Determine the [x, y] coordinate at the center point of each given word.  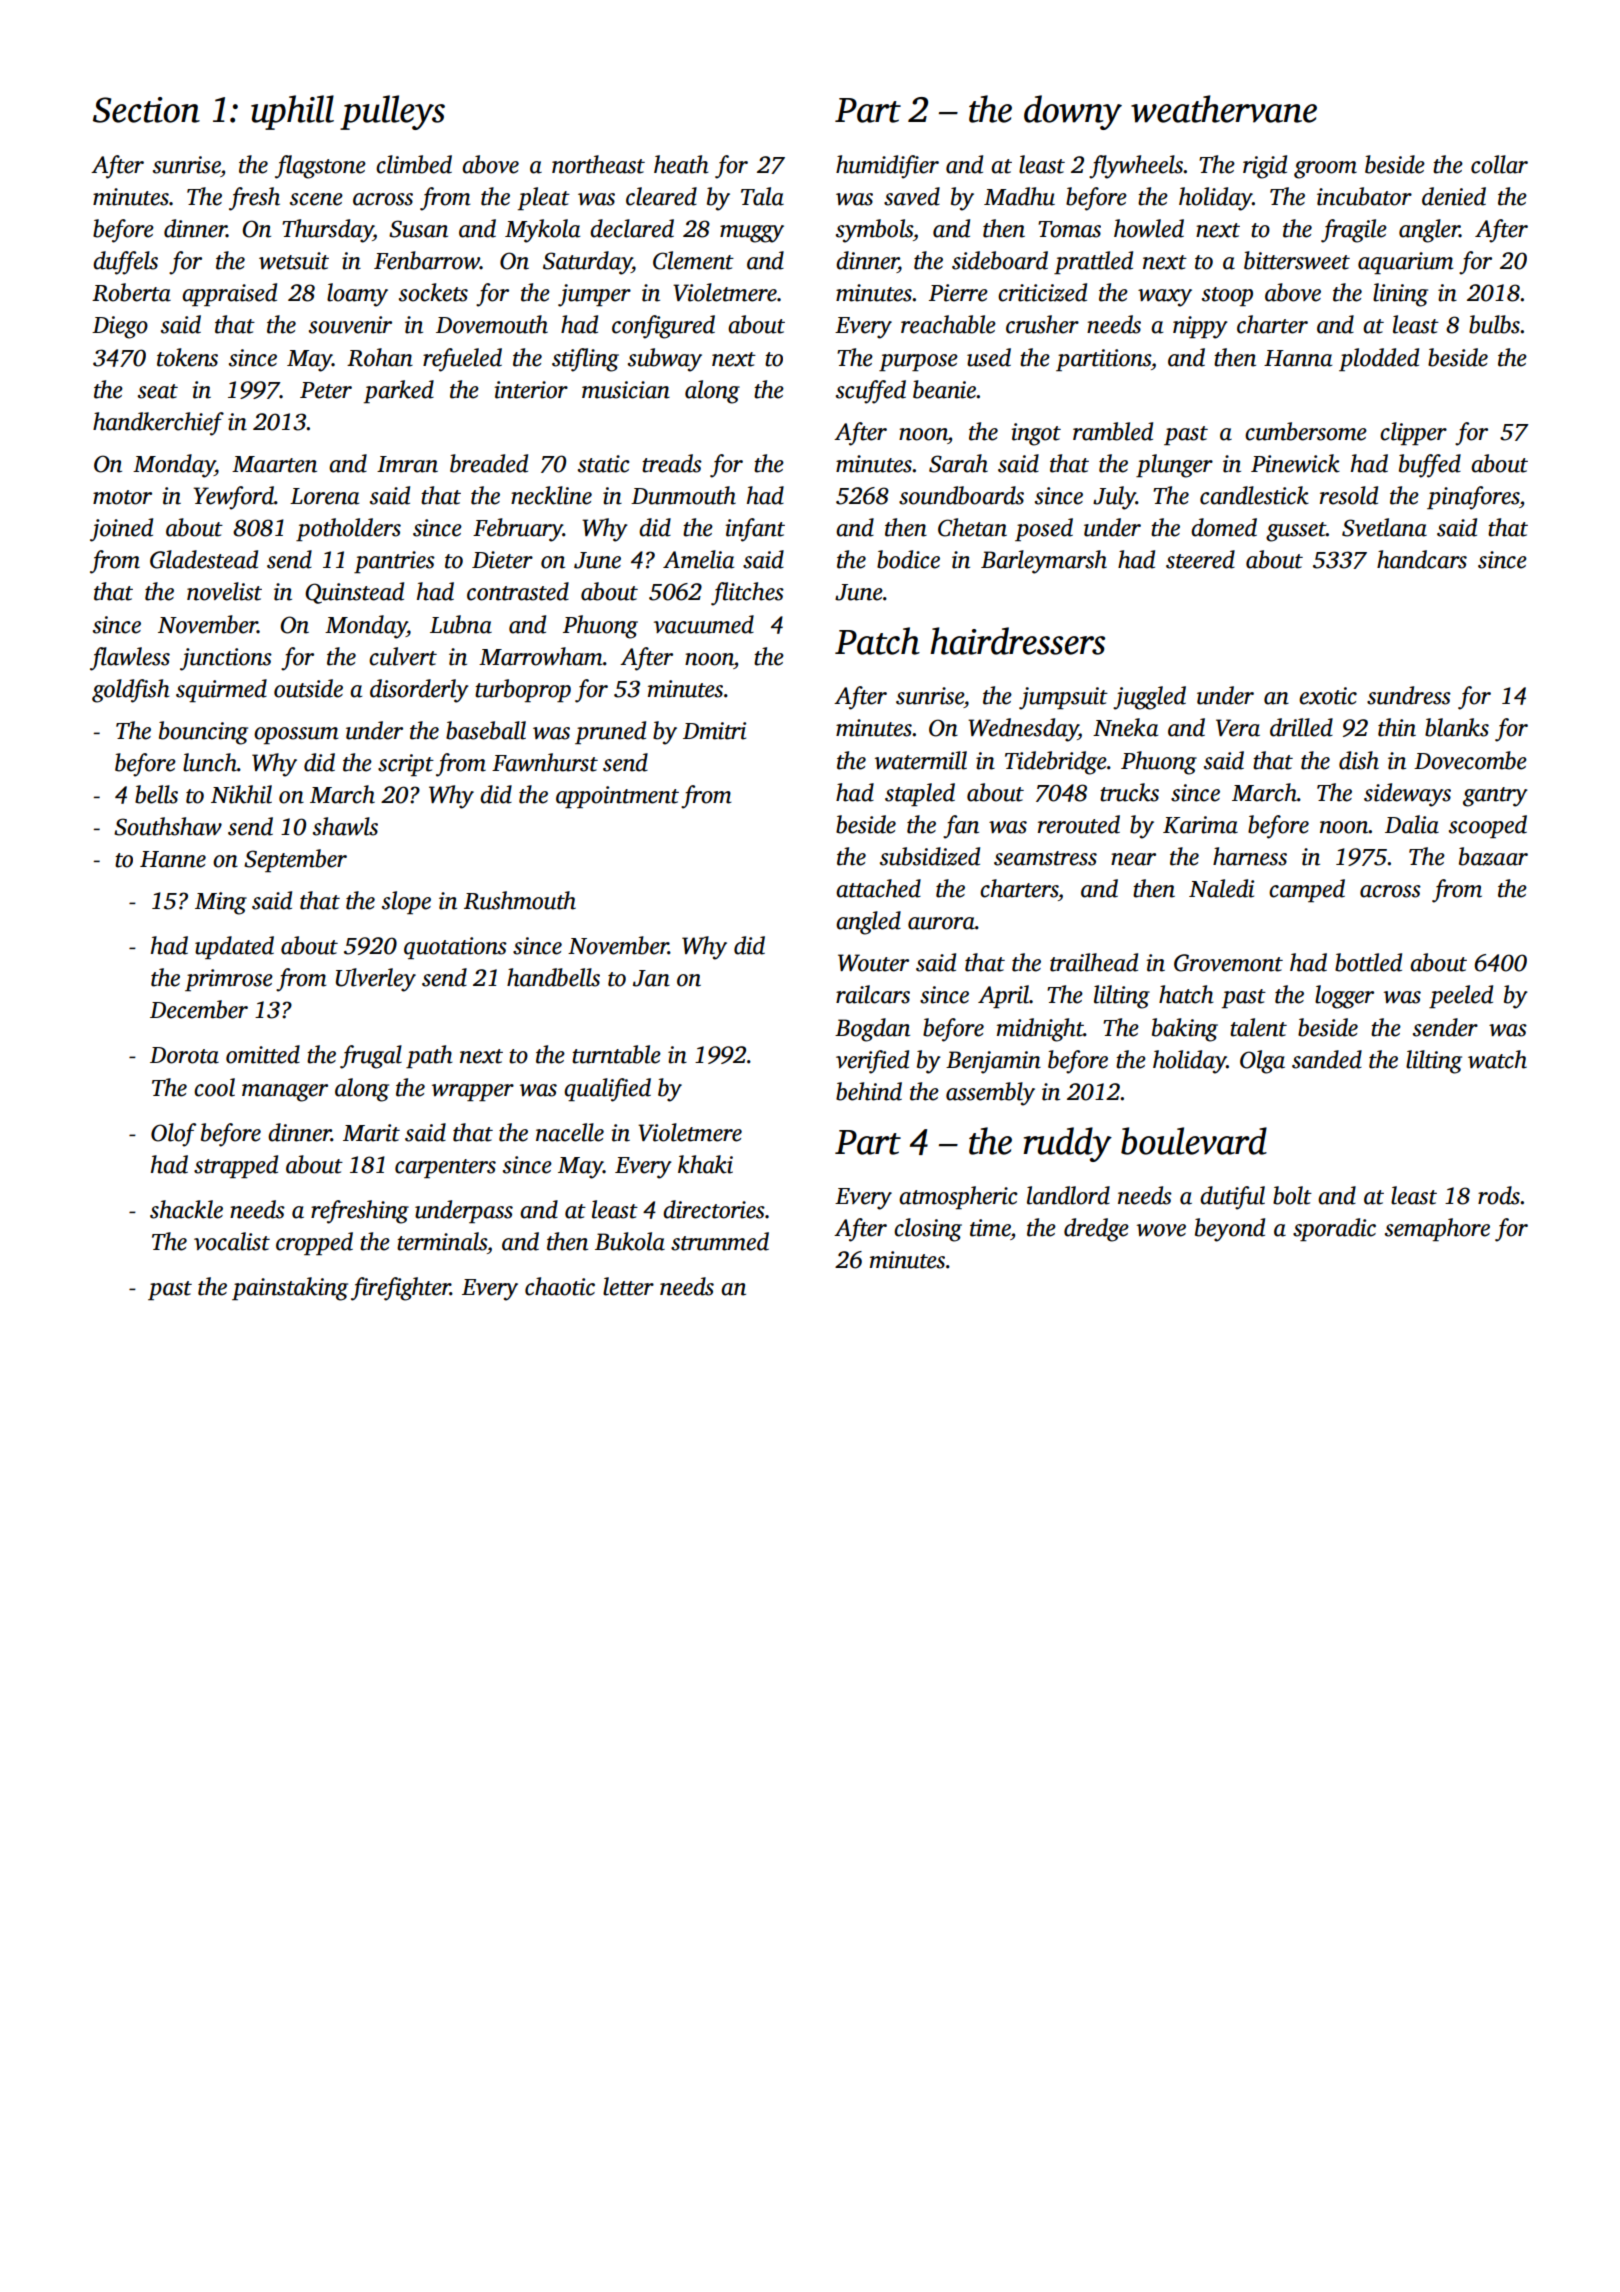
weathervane [1224, 109]
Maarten [274, 464]
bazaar [1493, 856]
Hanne [173, 859]
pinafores [1473, 498]
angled [868, 923]
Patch [877, 641]
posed [1044, 529]
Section [146, 110]
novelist [224, 591]
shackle [186, 1209]
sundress [1409, 695]
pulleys [392, 112]
